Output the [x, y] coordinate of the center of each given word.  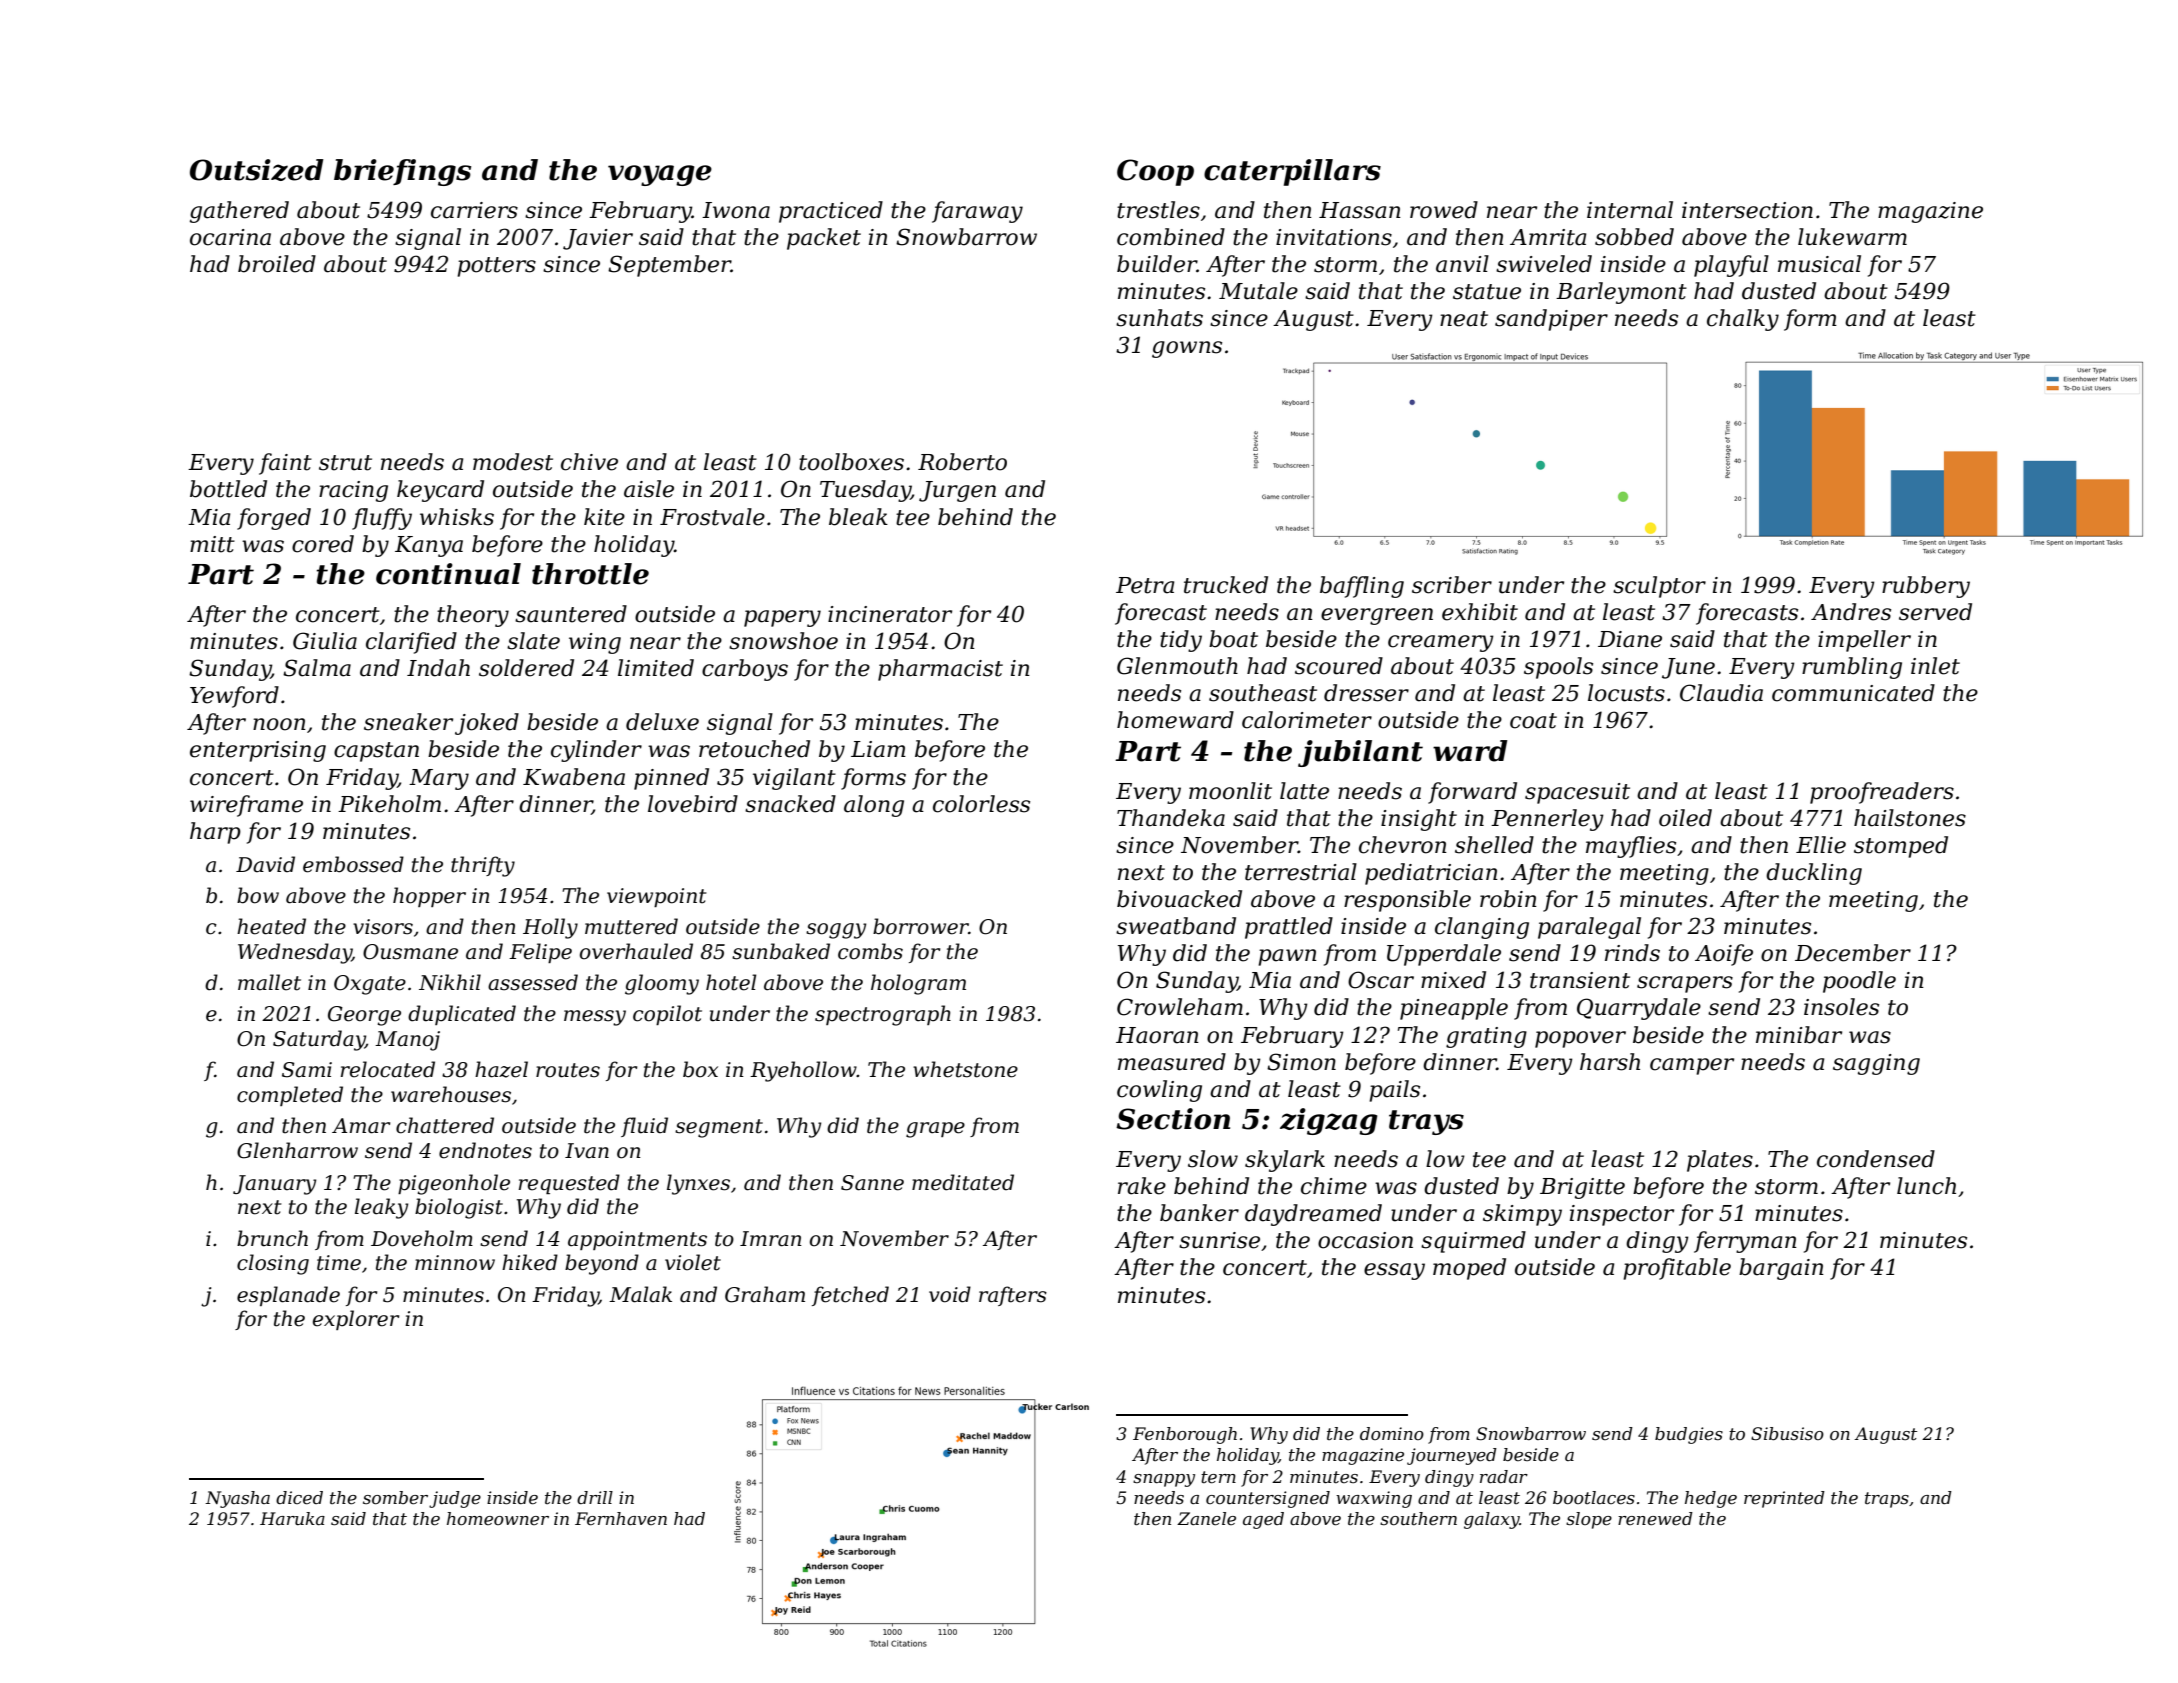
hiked [530, 1262]
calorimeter [1307, 720]
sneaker [408, 722]
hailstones [1910, 818]
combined [1171, 237]
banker [1199, 1213]
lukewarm [1852, 237]
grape [935, 1130]
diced [299, 1498]
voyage [660, 175]
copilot [667, 1015]
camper [1692, 1066]
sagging [1876, 1064]
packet [824, 239]
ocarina [230, 237]
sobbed [1634, 237]
